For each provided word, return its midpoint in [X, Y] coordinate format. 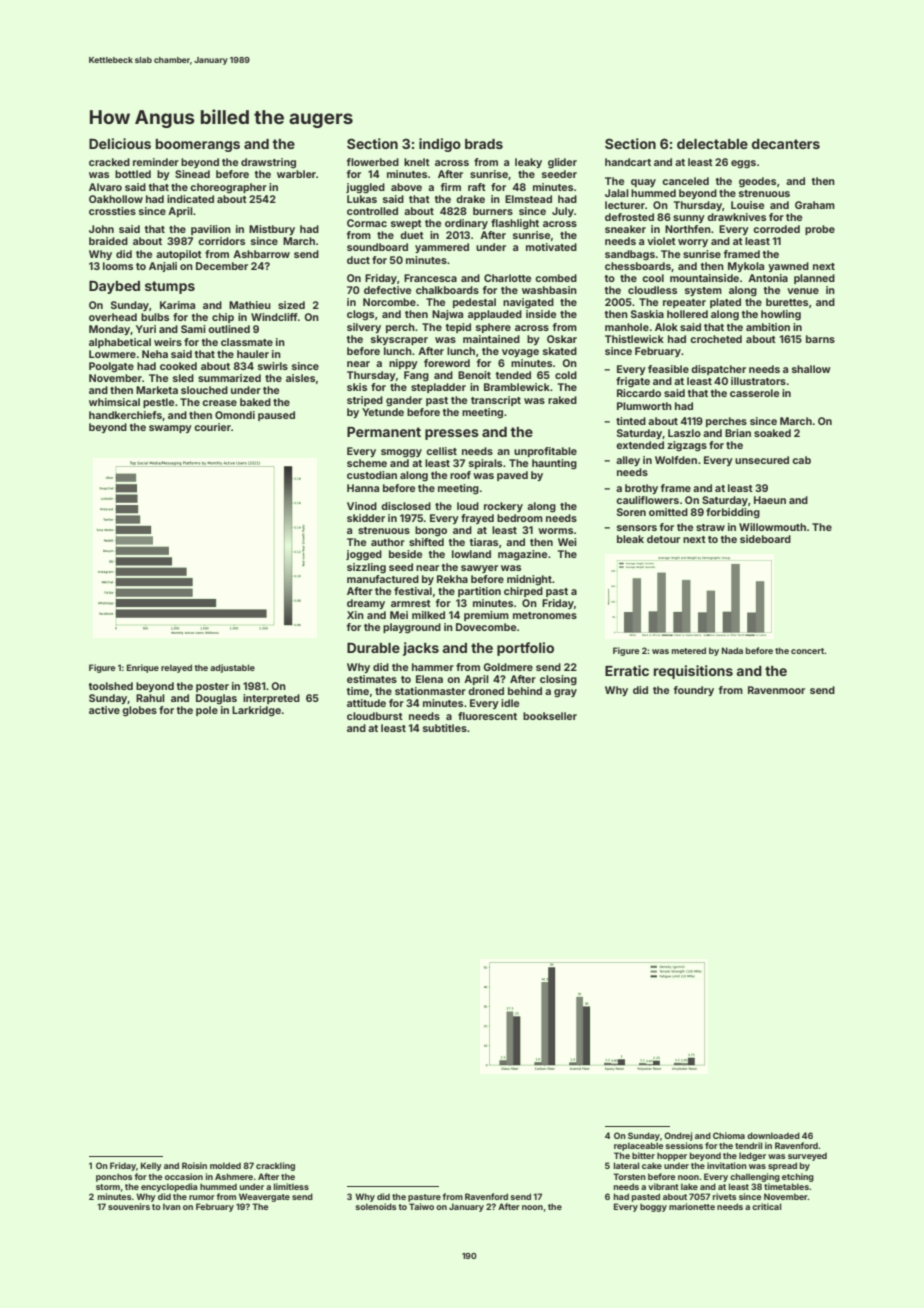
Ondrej [678, 1136]
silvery [364, 328]
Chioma [729, 1135]
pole [207, 711]
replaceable [638, 1146]
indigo [440, 145]
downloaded [773, 1135]
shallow [811, 369]
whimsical [114, 402]
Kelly [151, 1166]
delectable [712, 144]
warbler [296, 174]
